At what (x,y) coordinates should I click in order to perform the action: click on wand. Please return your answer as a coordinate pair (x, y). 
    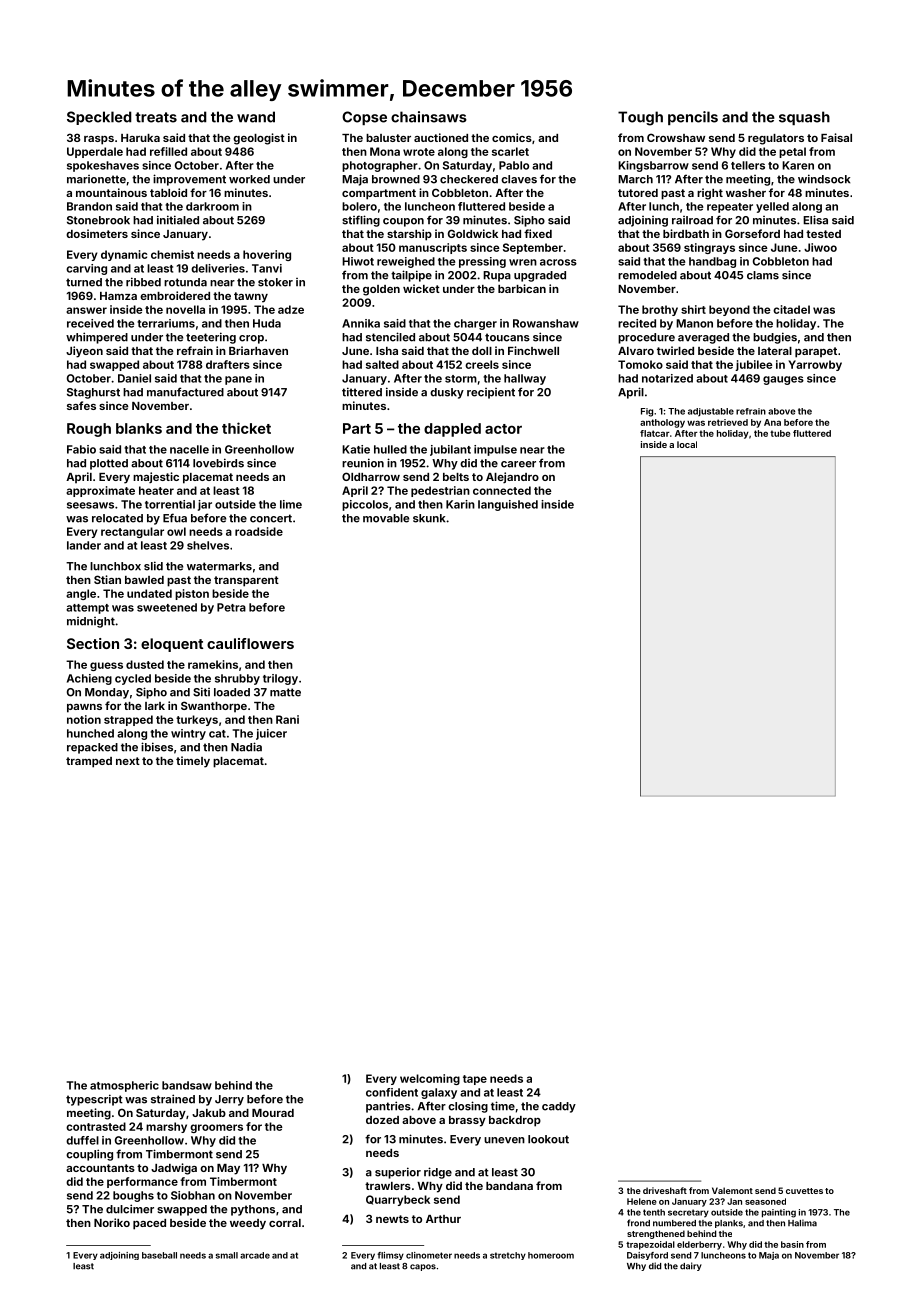
    Looking at the image, I should click on (256, 117).
